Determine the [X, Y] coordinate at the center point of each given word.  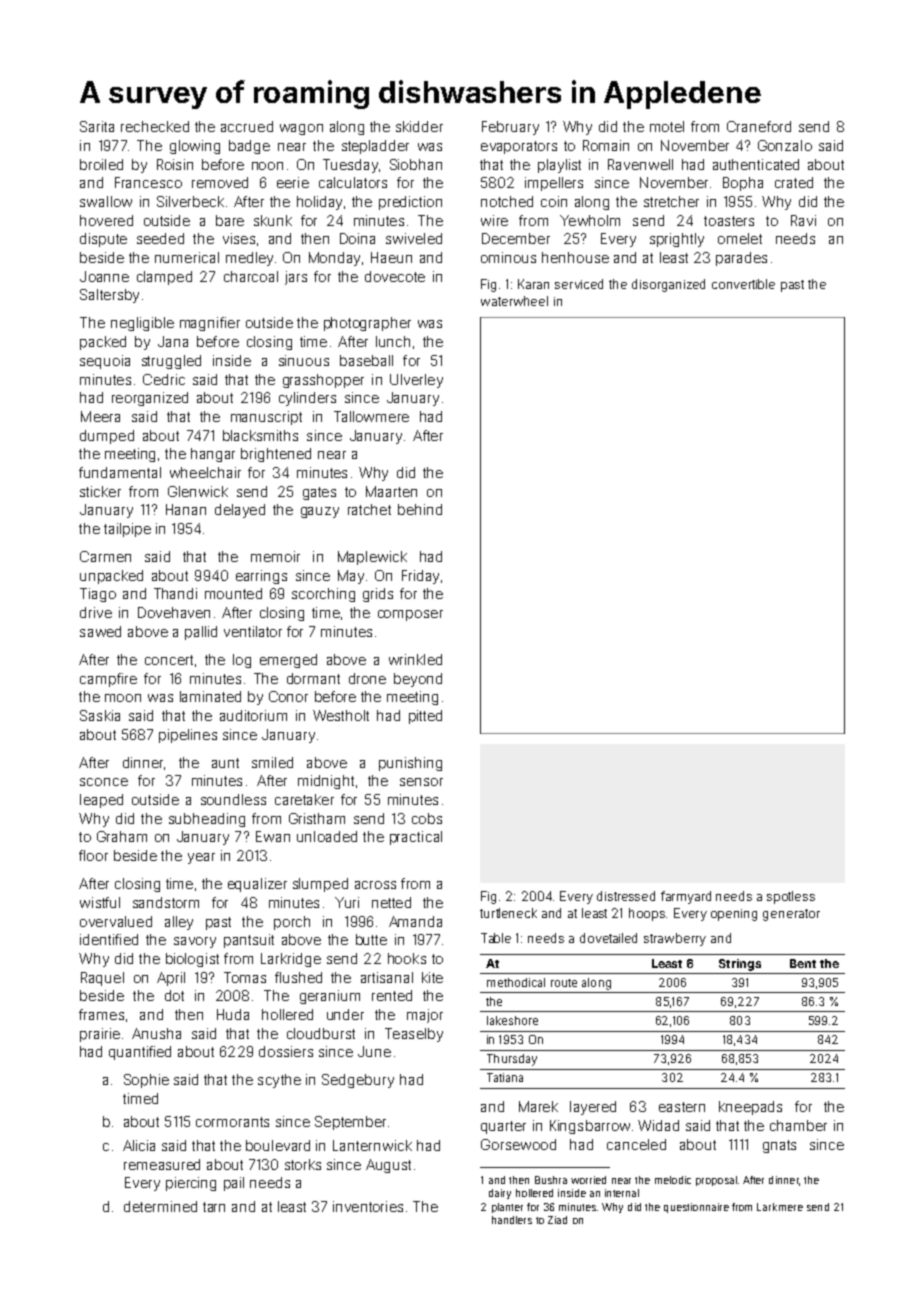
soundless [233, 799]
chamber [798, 1125]
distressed [626, 896]
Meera [100, 416]
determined [160, 1206]
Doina [357, 238]
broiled [101, 164]
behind [420, 509]
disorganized [668, 285]
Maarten [391, 491]
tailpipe [127, 530]
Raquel [102, 979]
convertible [743, 284]
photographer [367, 324]
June [374, 1051]
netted [391, 902]
